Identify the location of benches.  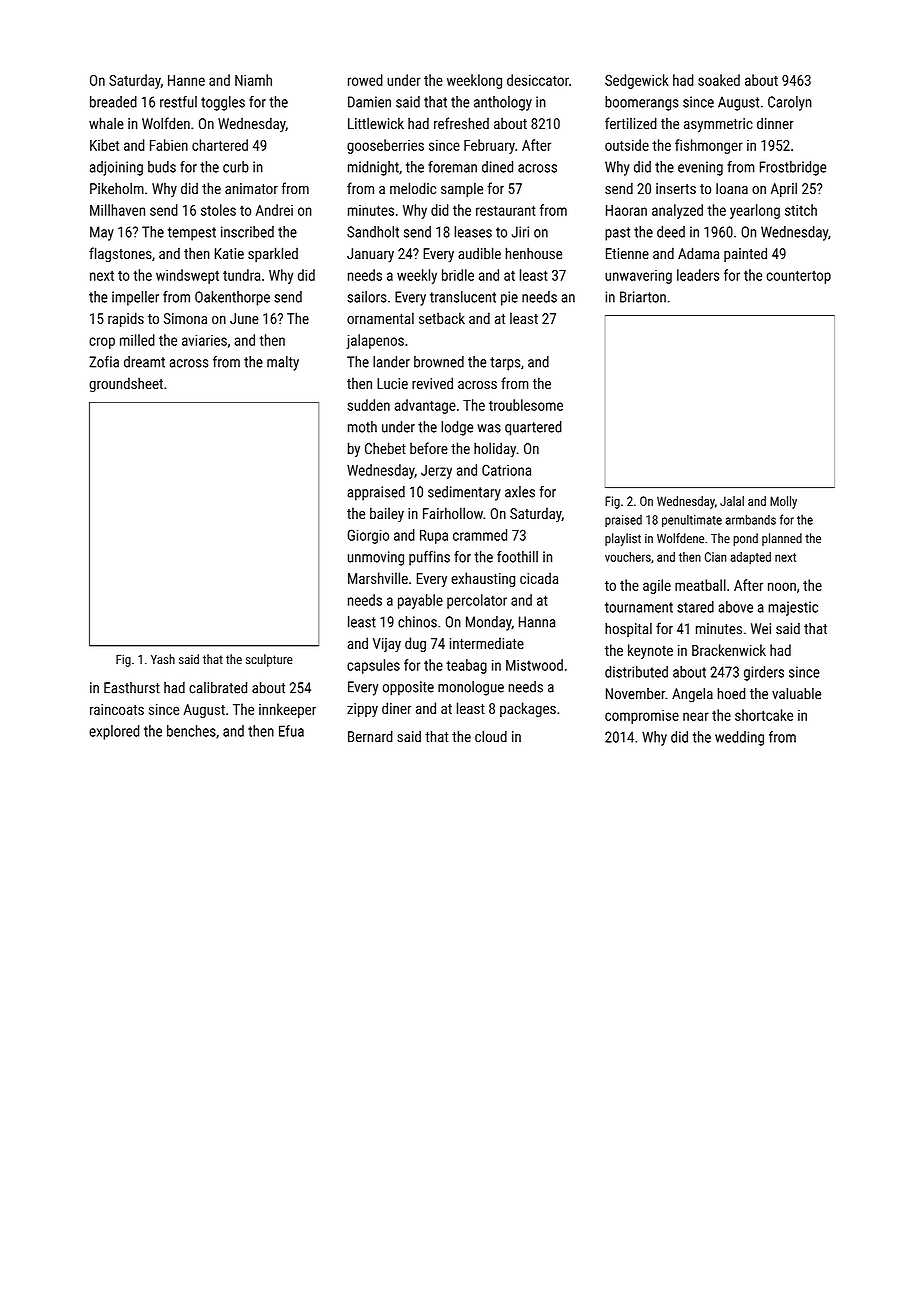
(191, 731).
